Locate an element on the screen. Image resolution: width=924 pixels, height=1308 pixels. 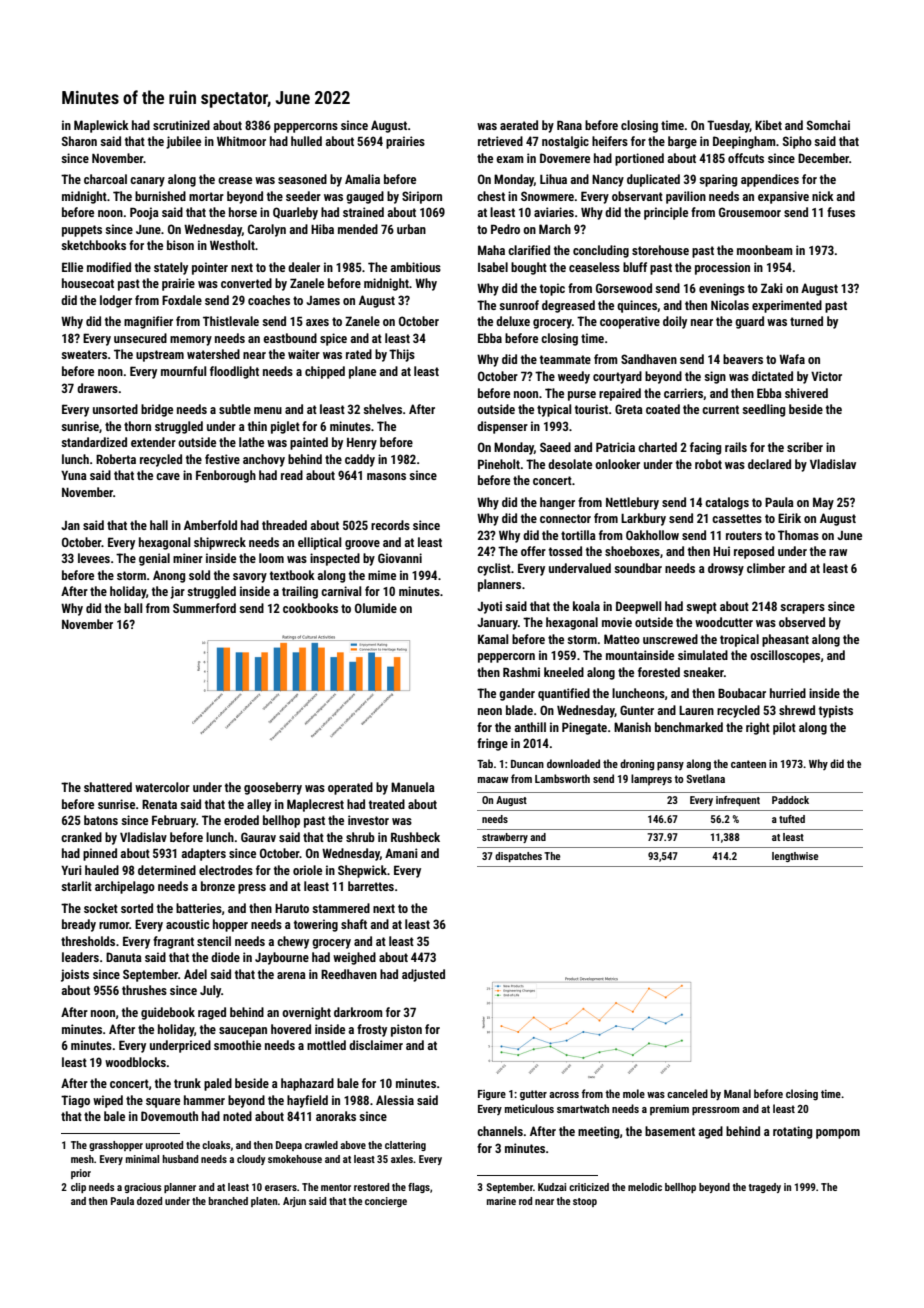
Maplewick is located at coordinates (101, 126).
